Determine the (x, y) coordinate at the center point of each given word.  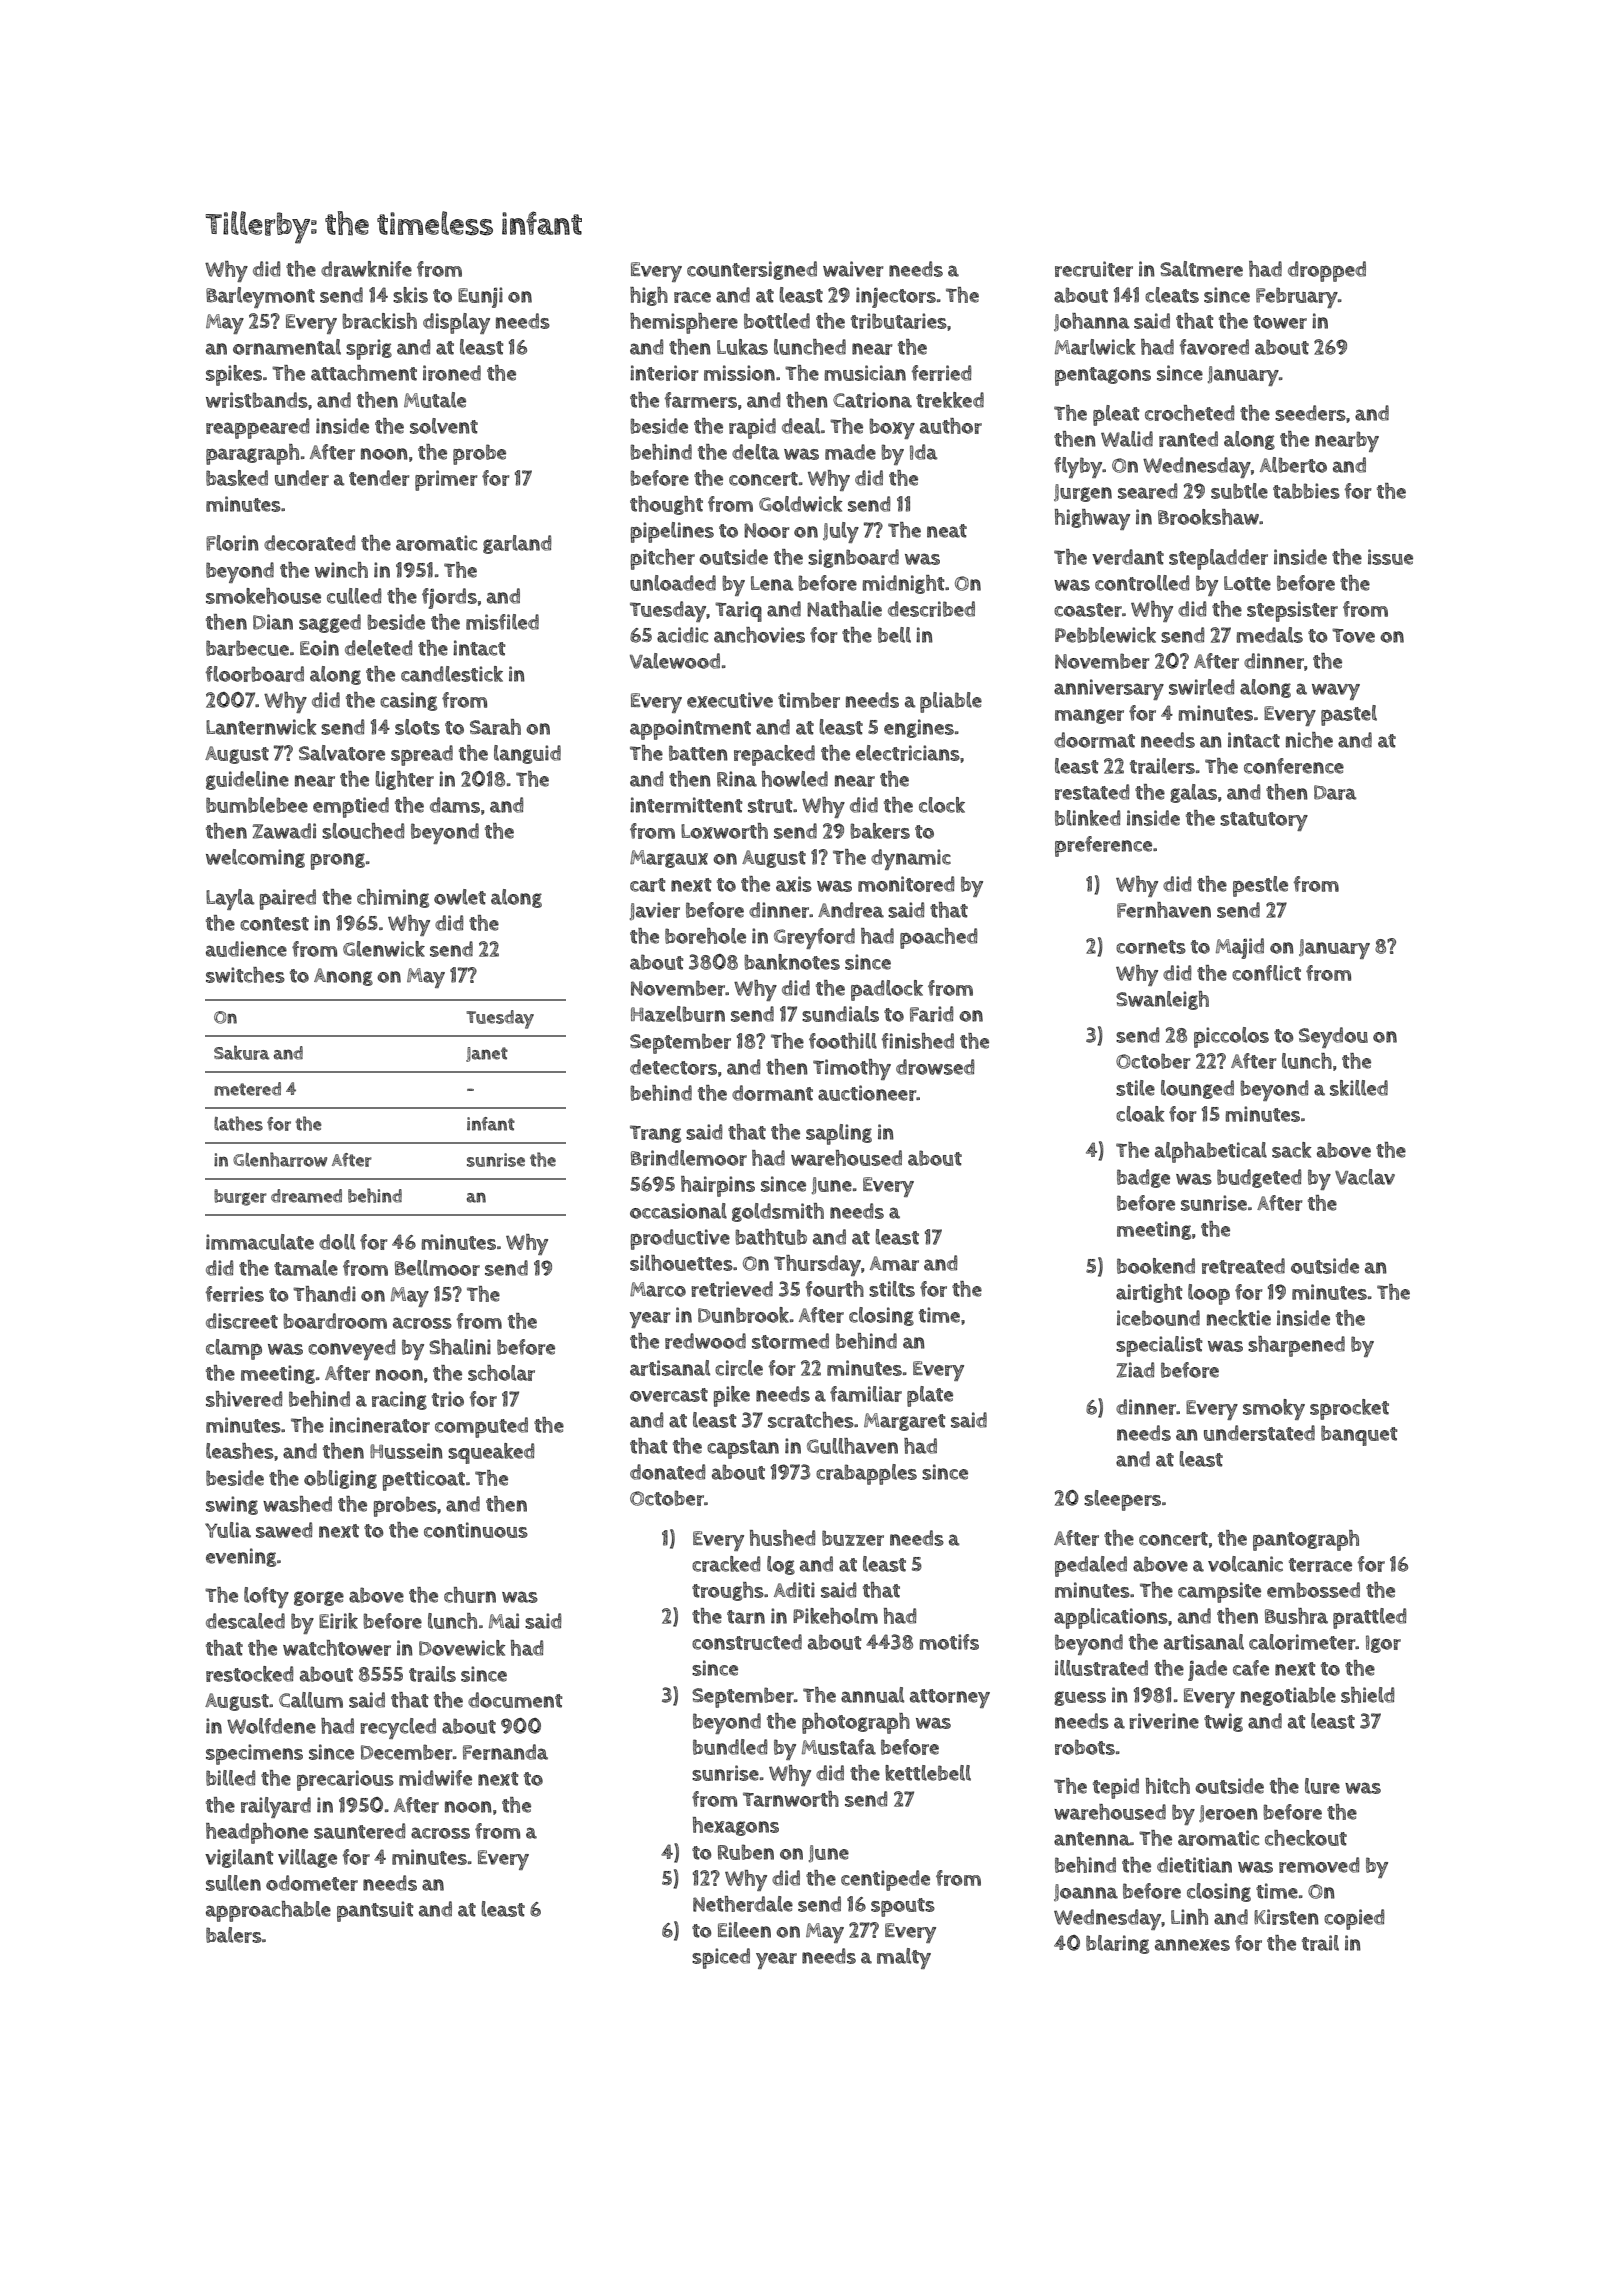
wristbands (257, 400)
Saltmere (1201, 269)
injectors (896, 297)
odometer (312, 1883)
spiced (721, 1958)
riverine (1164, 1721)
